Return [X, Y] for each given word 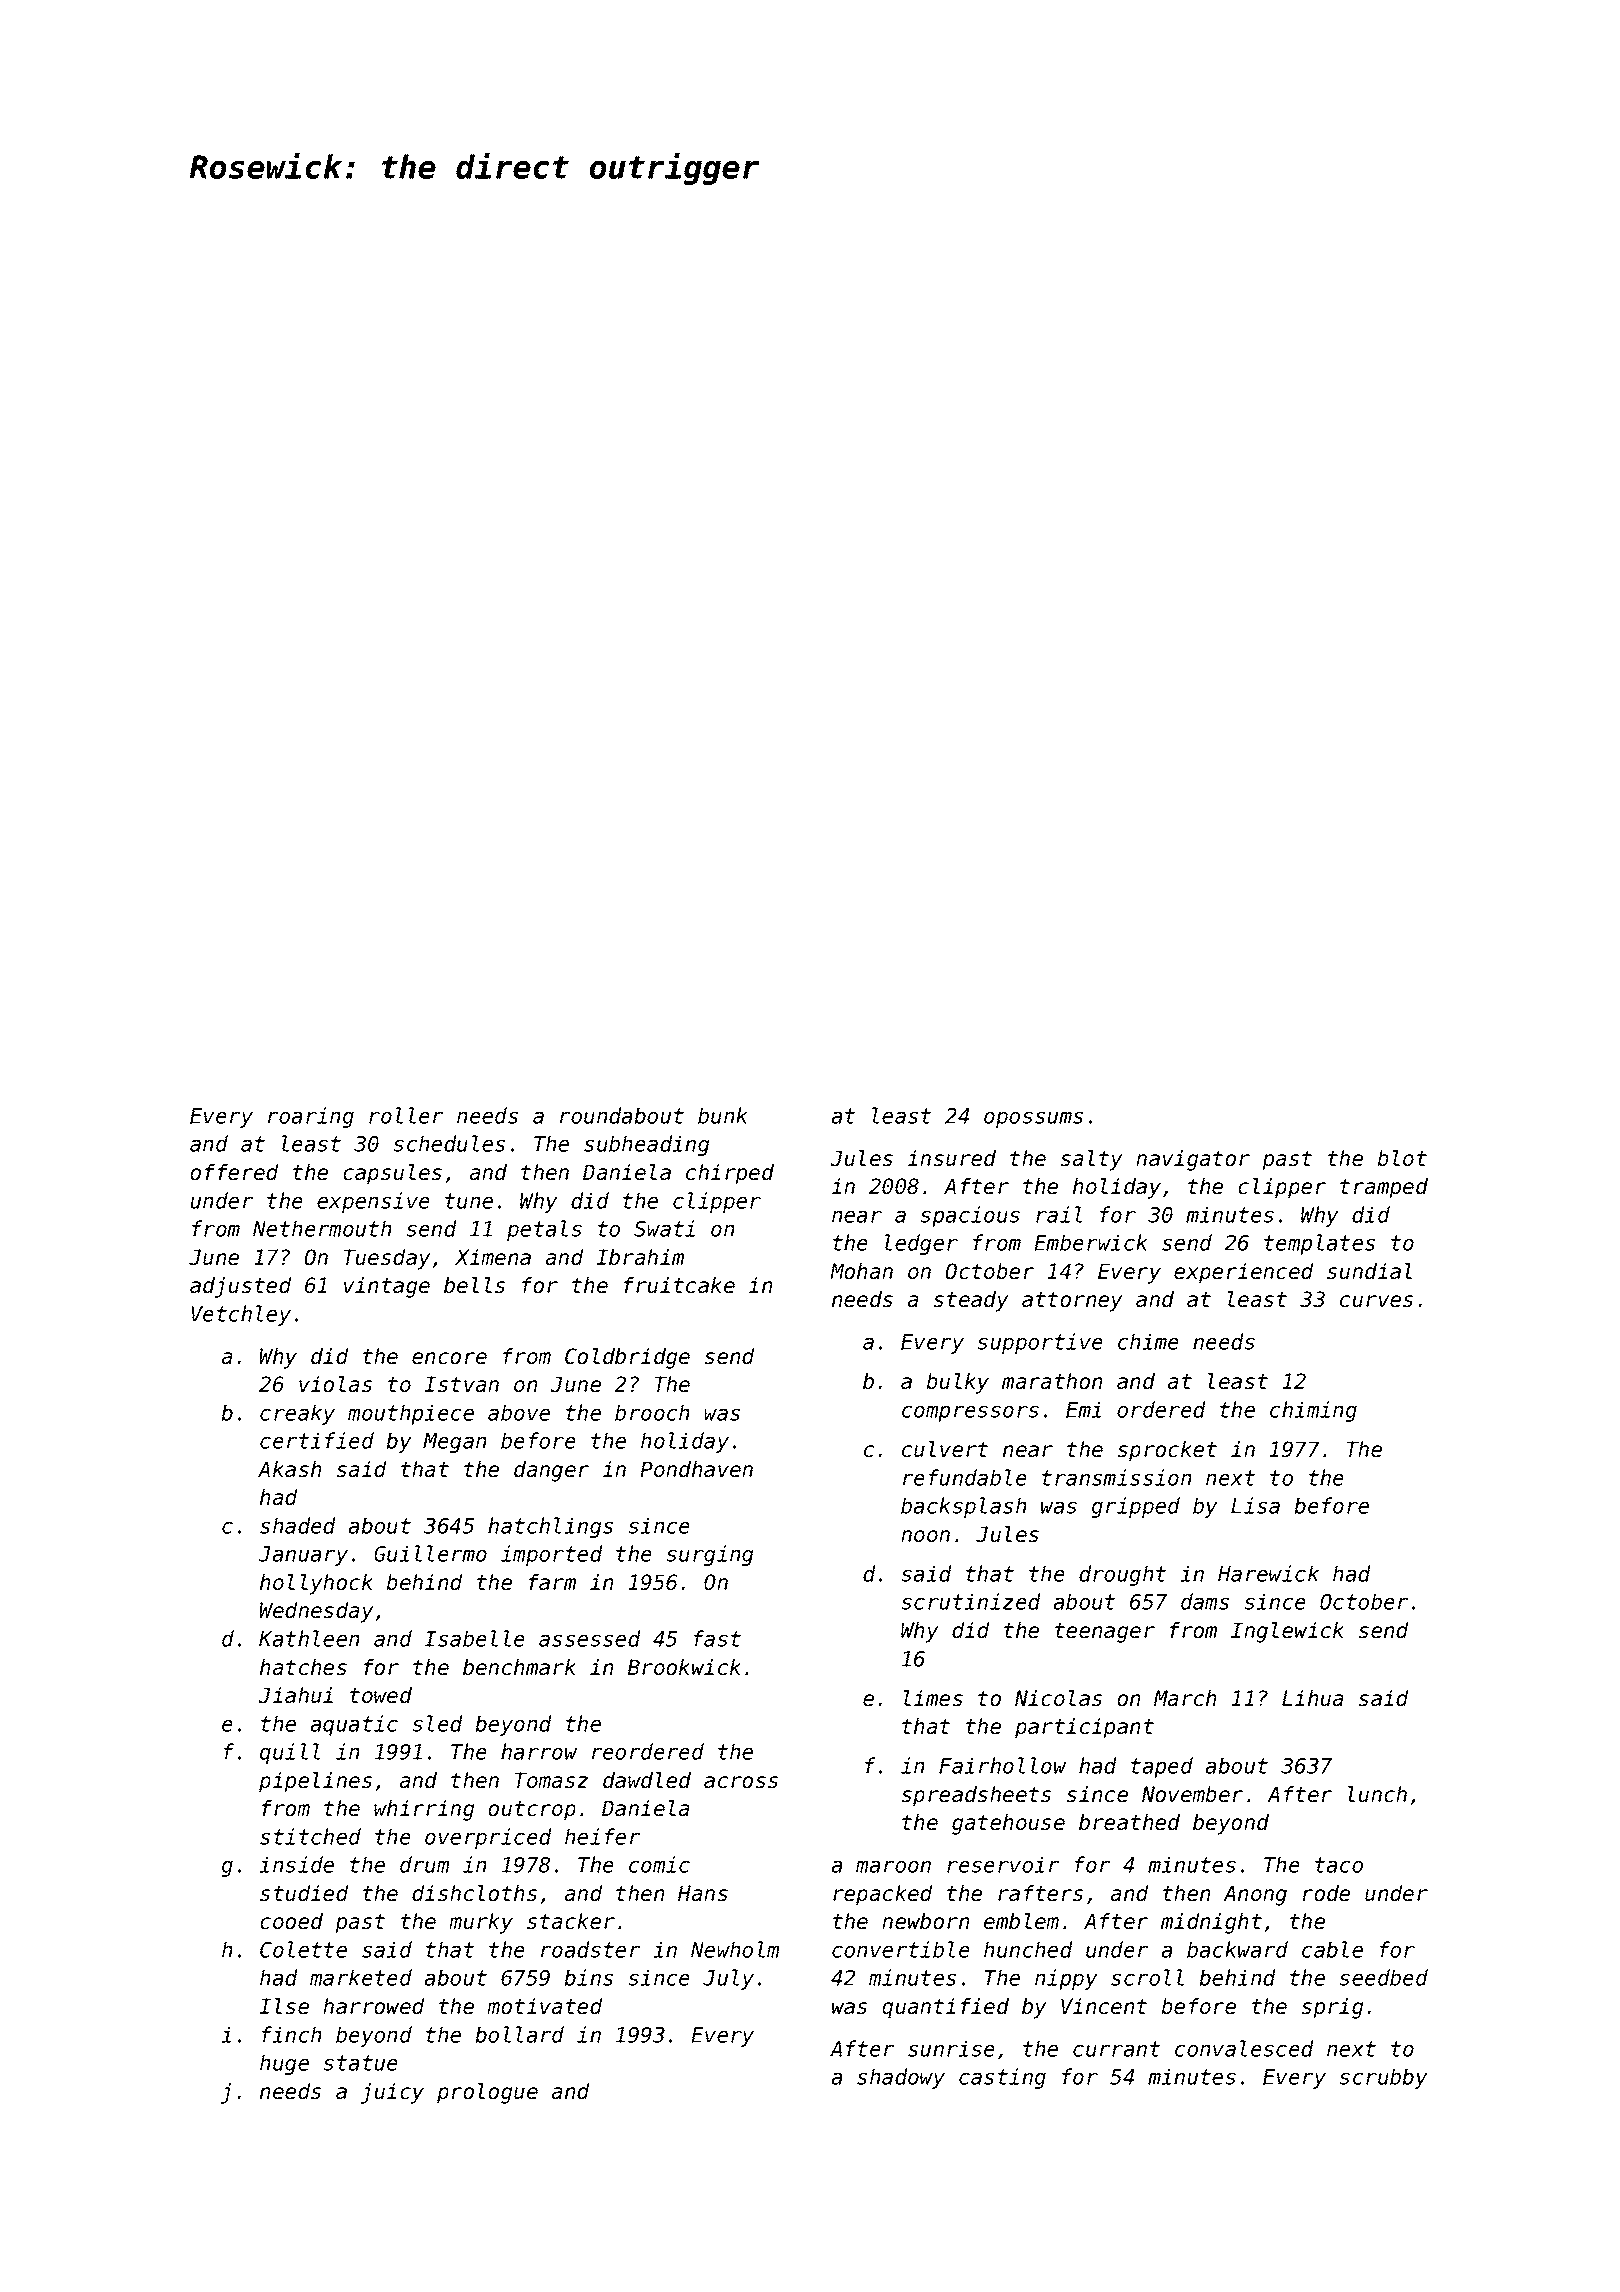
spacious [970, 1216]
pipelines [315, 1782]
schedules [449, 1143]
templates [1319, 1244]
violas [335, 1384]
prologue [487, 2093]
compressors [970, 1413]
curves [1376, 1301]
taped [1162, 1767]
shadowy [901, 2078]
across [741, 1782]
